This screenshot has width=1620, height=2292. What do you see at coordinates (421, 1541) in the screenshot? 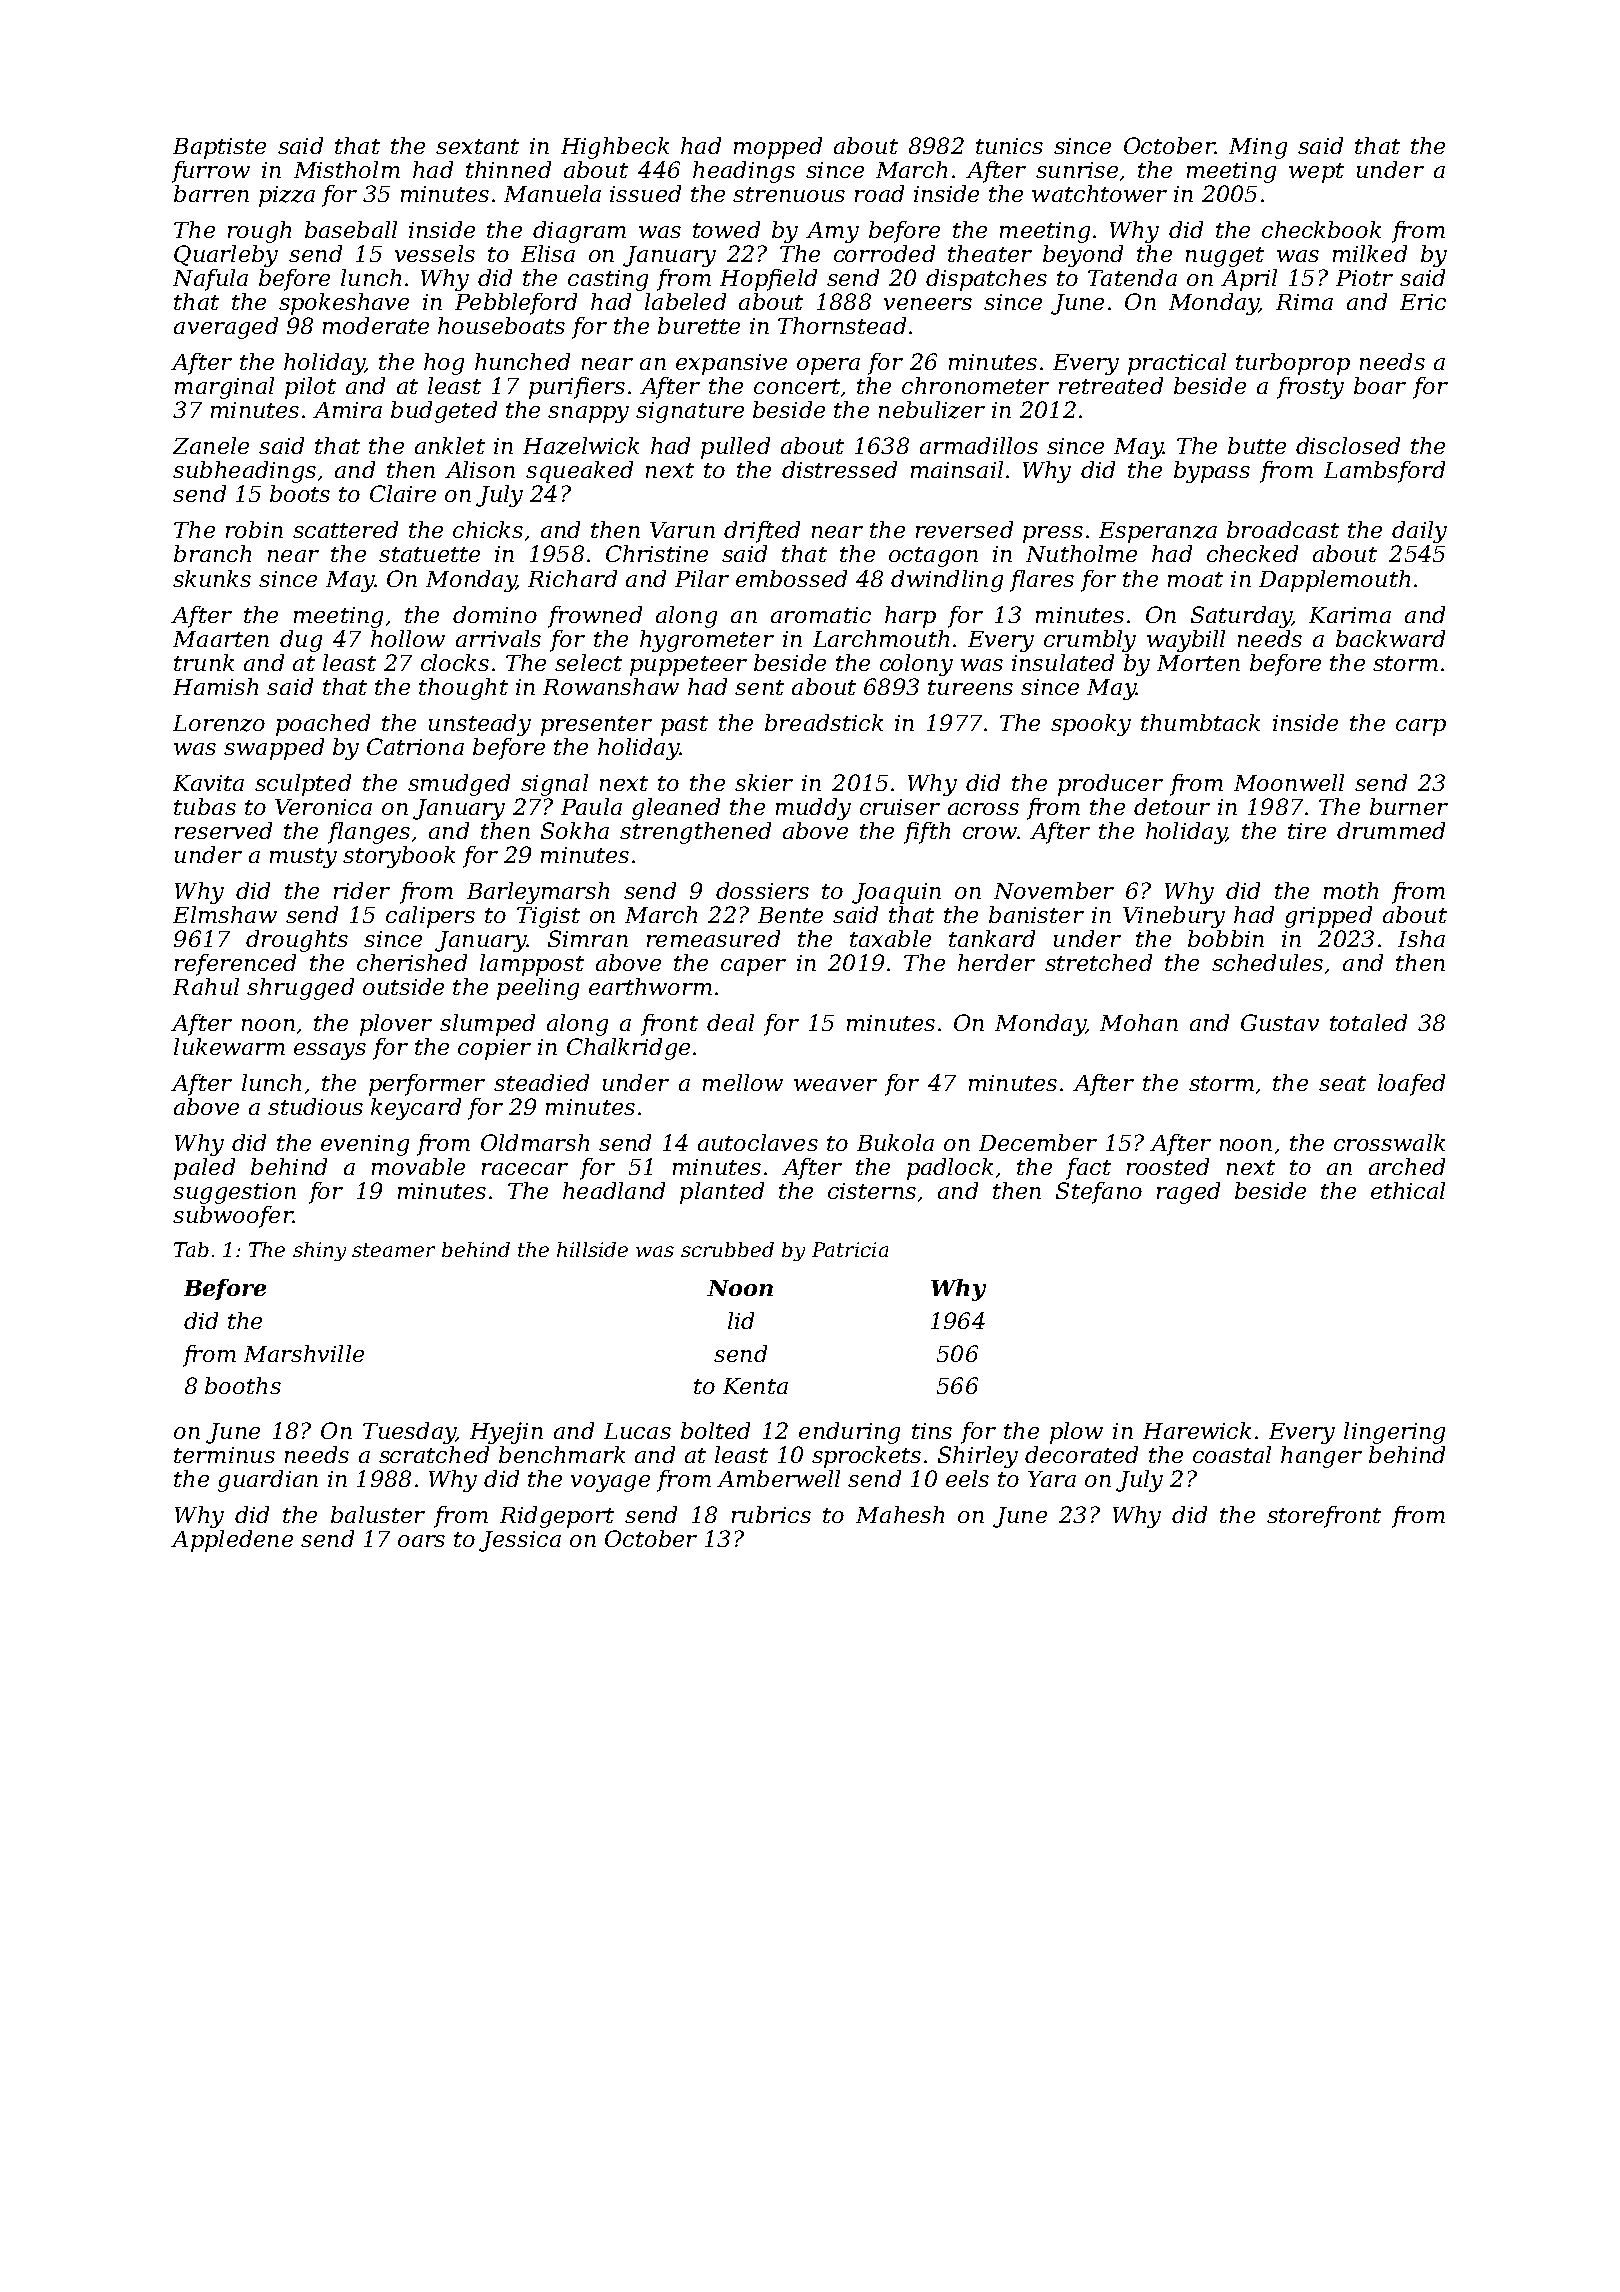
I see `oars` at bounding box center [421, 1541].
